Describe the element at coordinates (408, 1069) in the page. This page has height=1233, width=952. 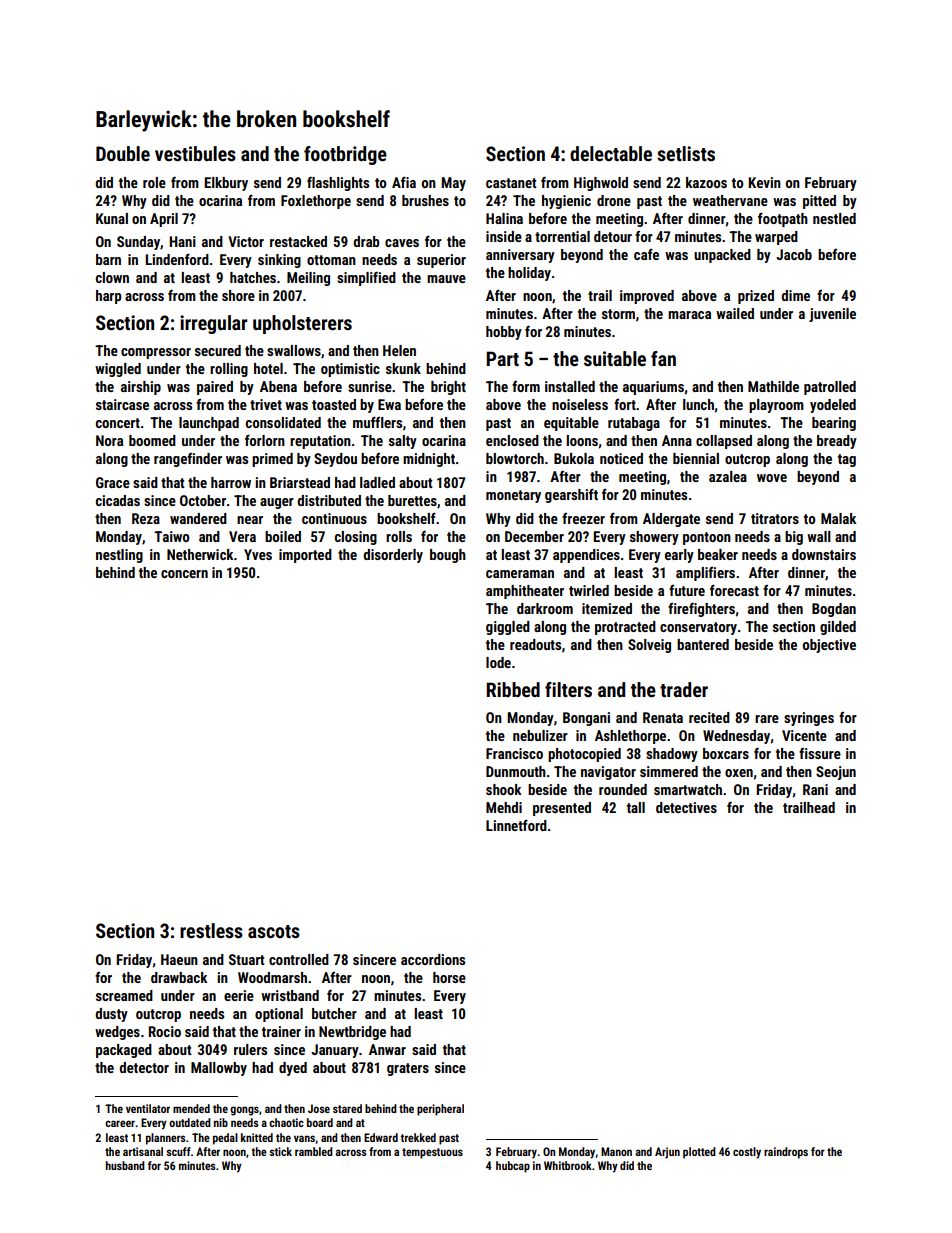
I see `graters` at that location.
